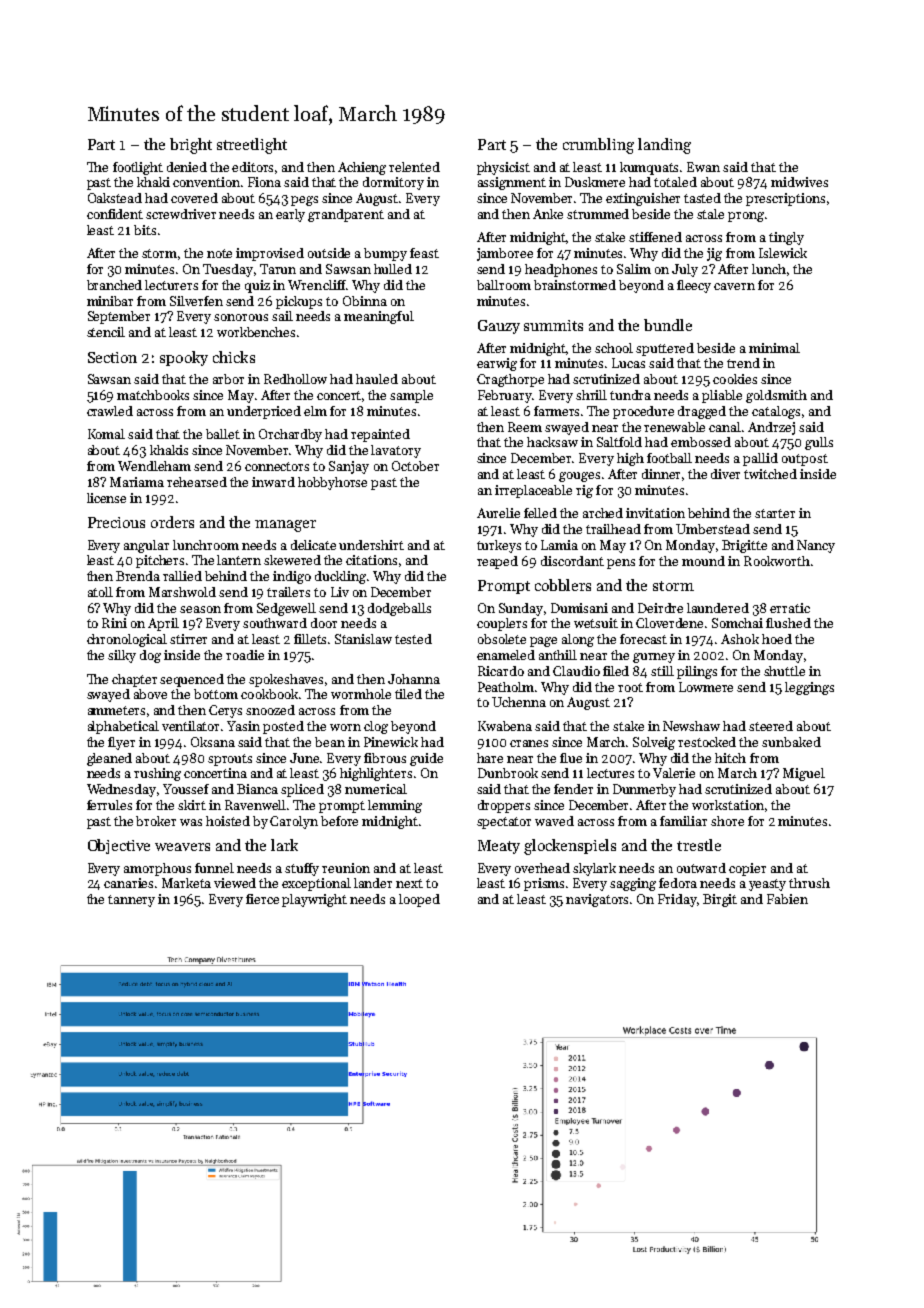 This document has width=924, height=1308. I want to click on feast, so click(424, 253).
